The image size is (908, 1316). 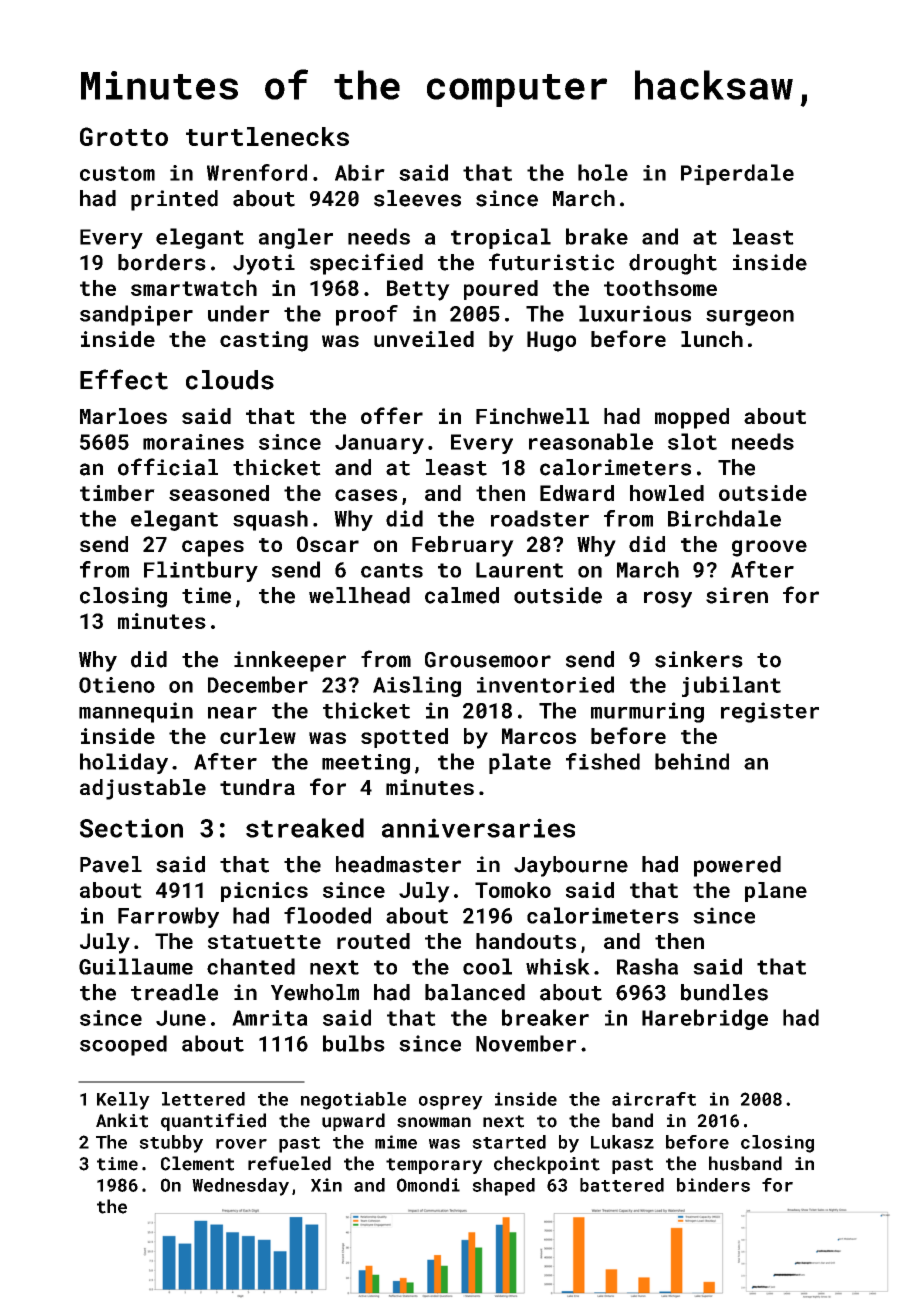 What do you see at coordinates (267, 136) in the screenshot?
I see `turtlenecks` at bounding box center [267, 136].
